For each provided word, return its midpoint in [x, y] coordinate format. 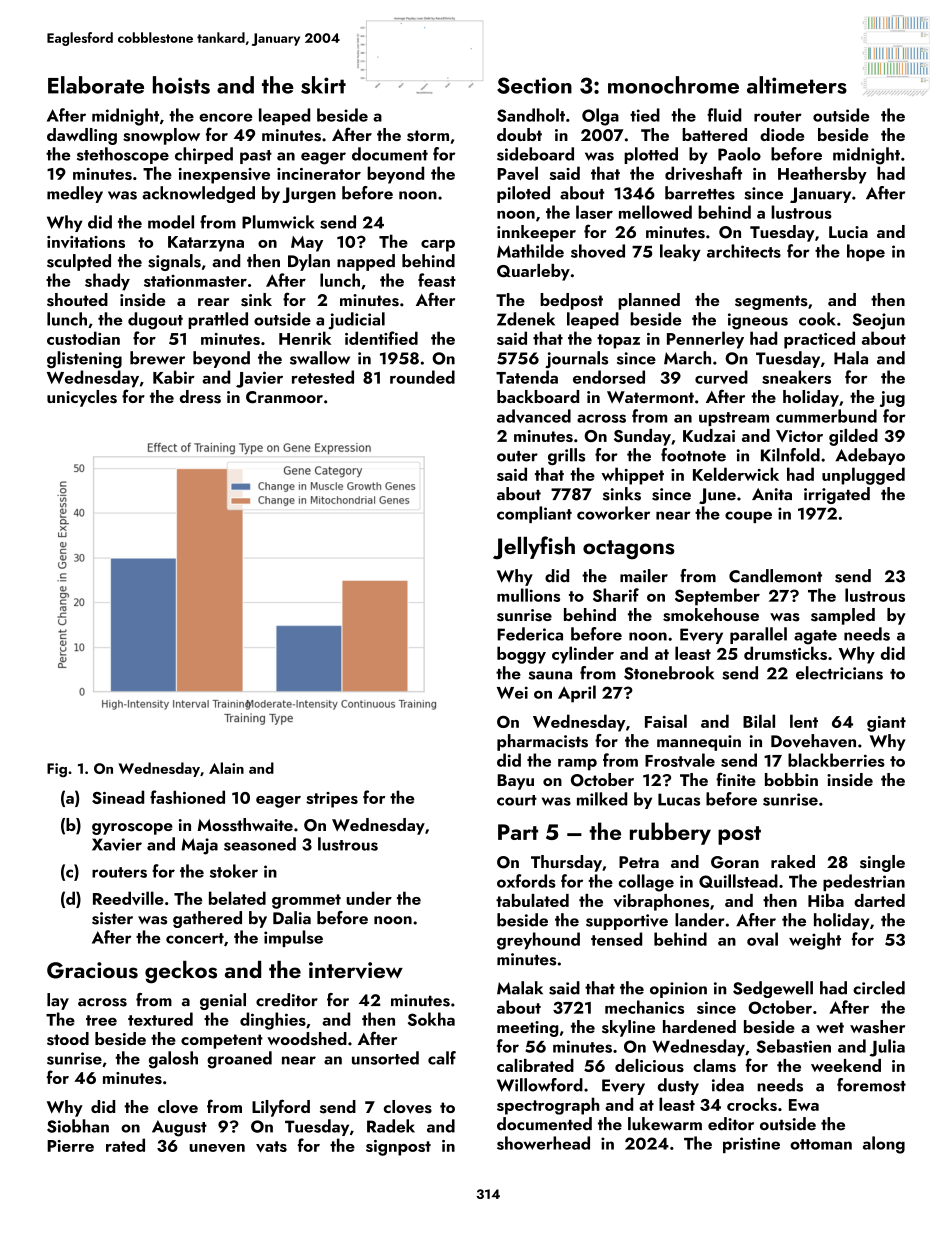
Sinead [118, 797]
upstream [734, 419]
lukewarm [665, 1124]
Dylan [309, 262]
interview [356, 970]
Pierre [70, 1146]
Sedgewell [773, 989]
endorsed [609, 377]
